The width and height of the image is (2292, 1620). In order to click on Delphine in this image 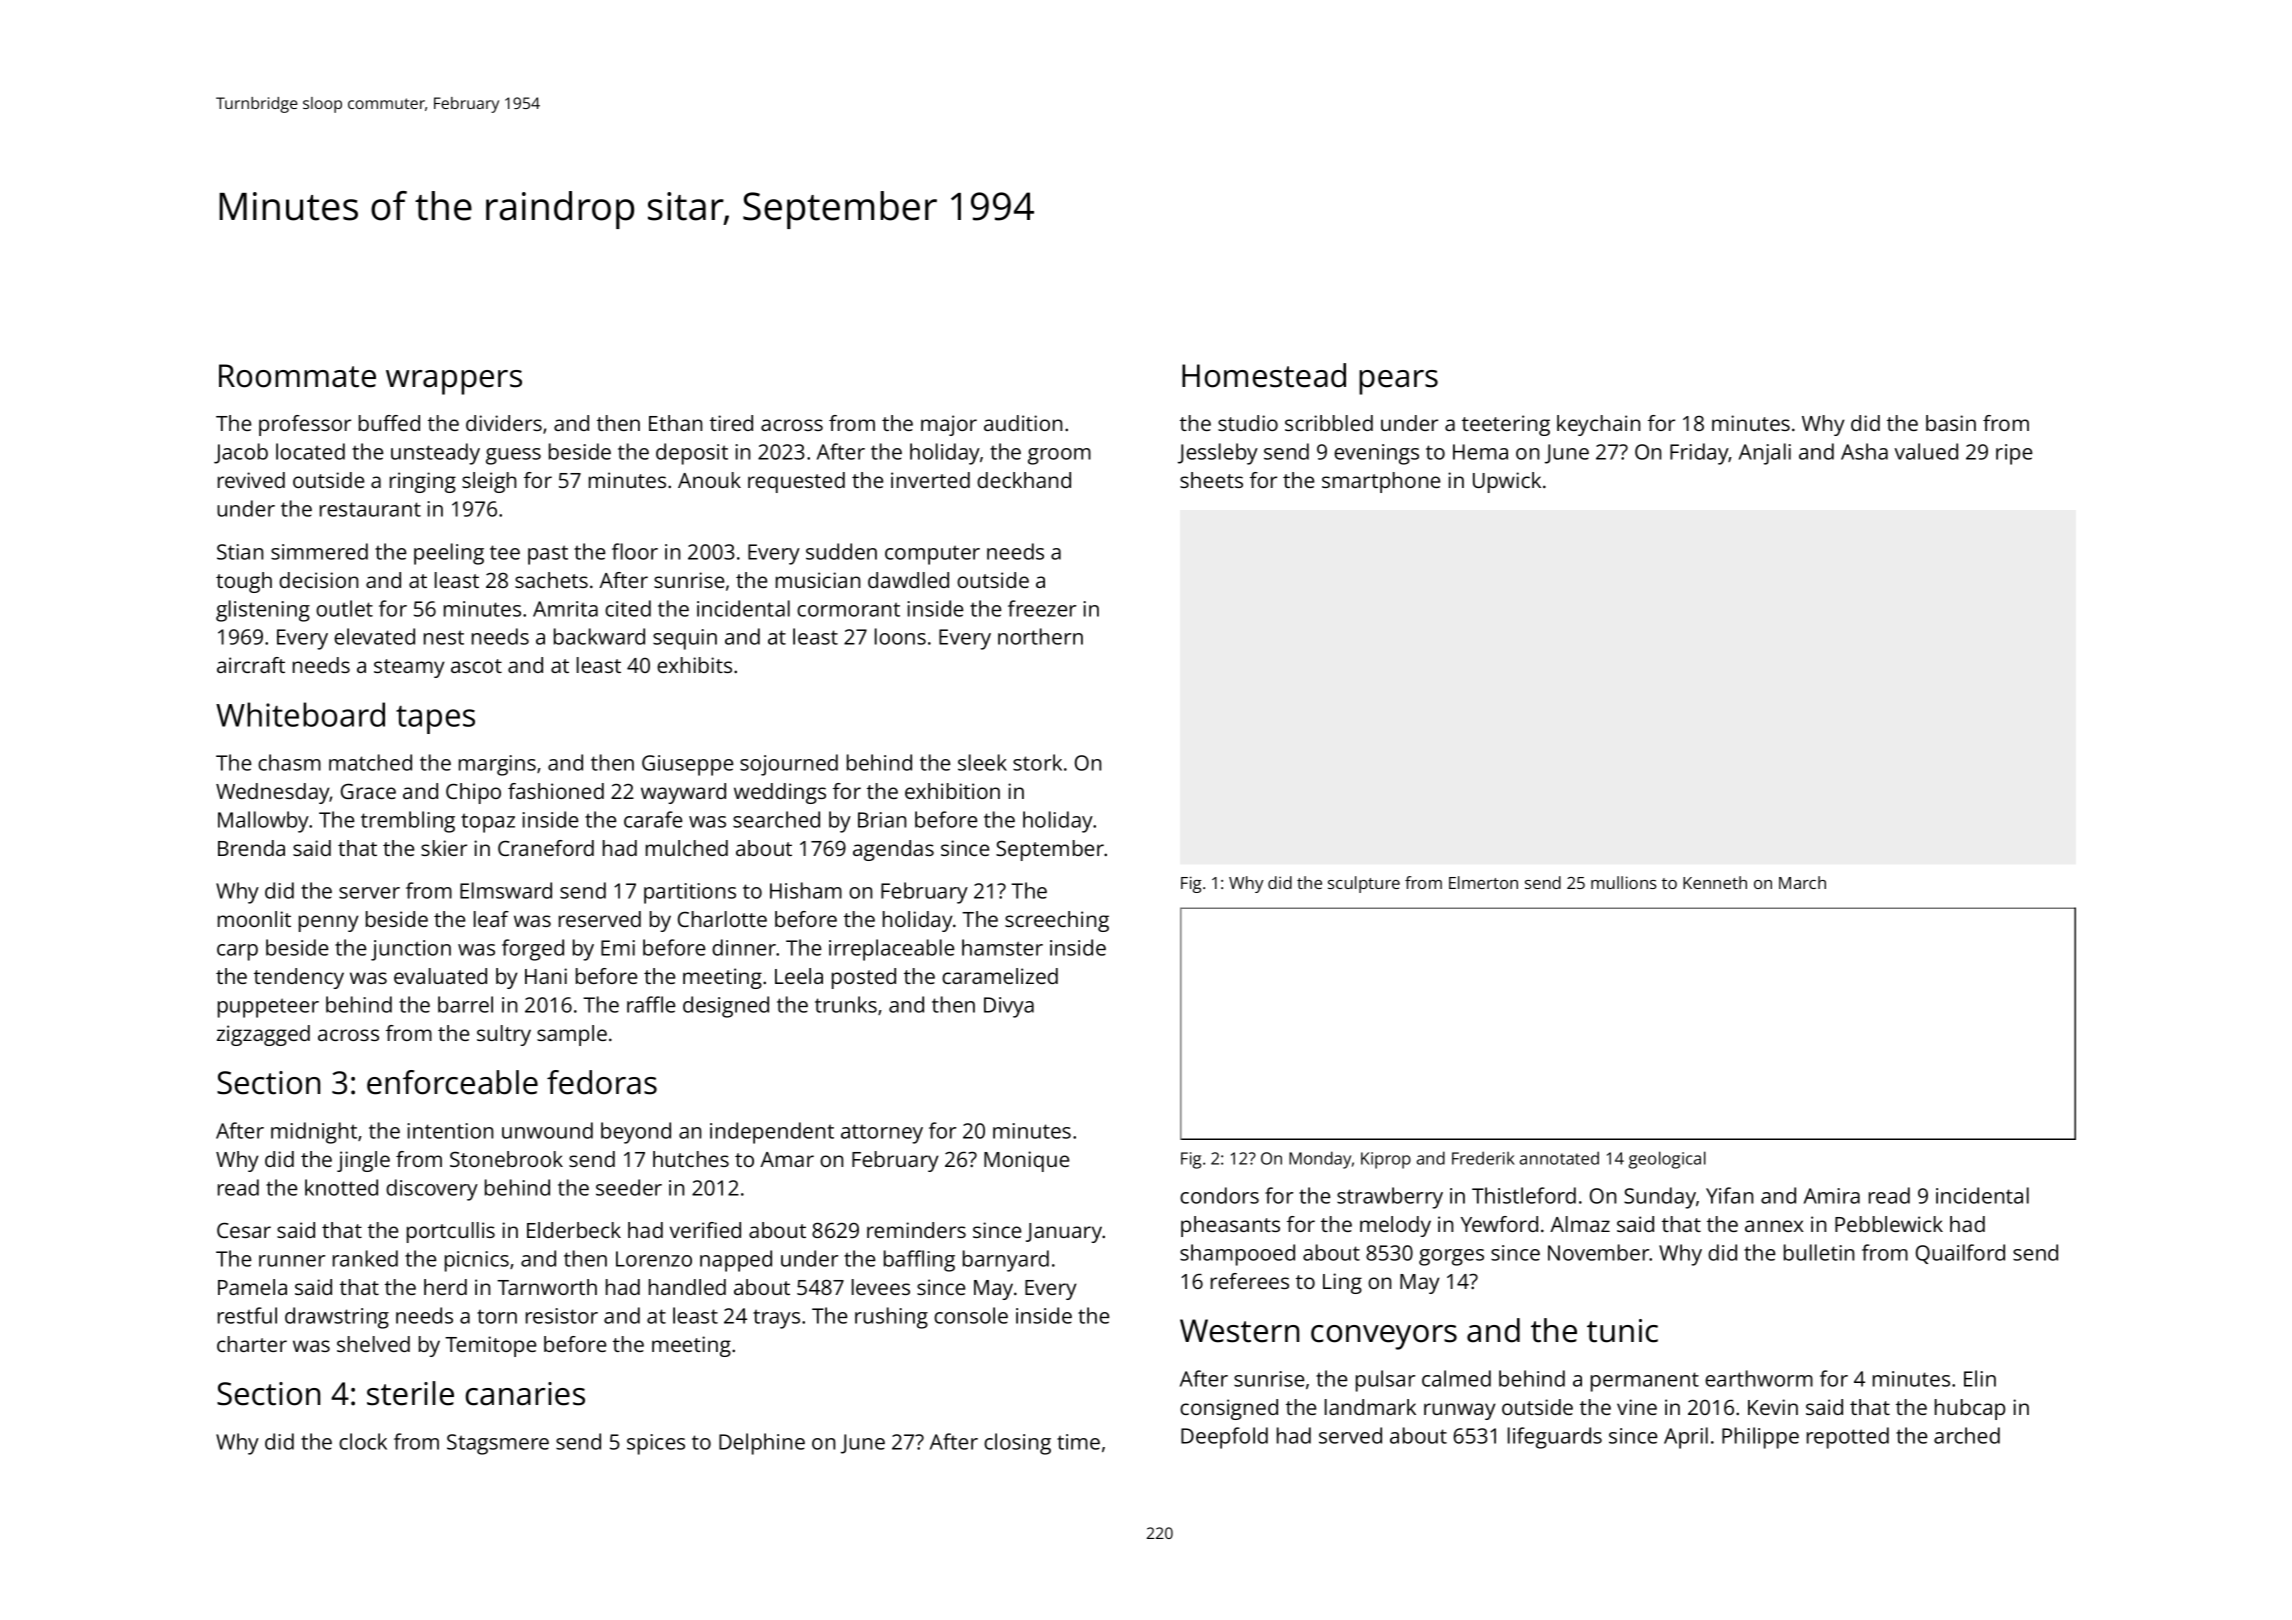, I will do `click(762, 1444)`.
